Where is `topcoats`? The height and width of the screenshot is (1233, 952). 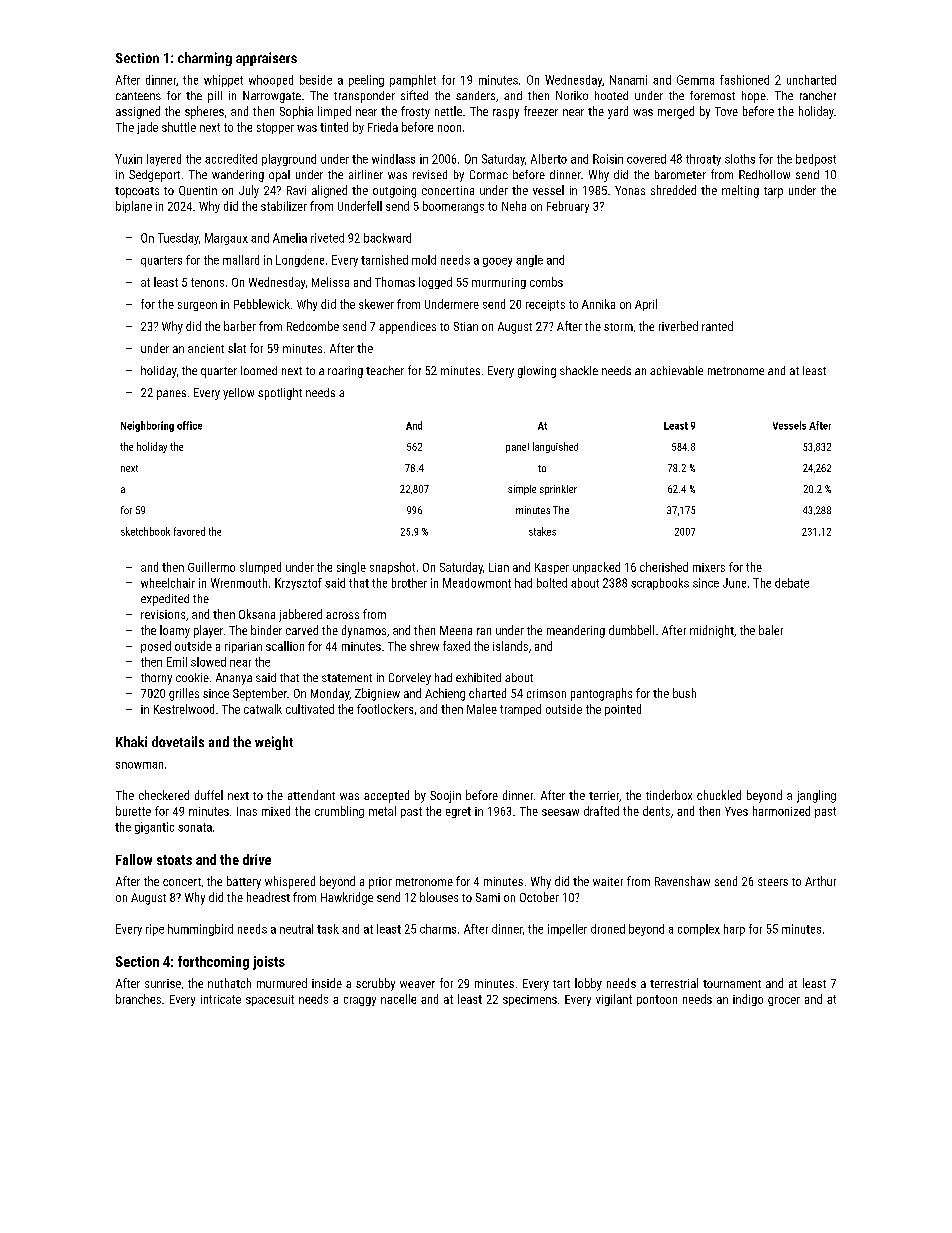 topcoats is located at coordinates (137, 192).
